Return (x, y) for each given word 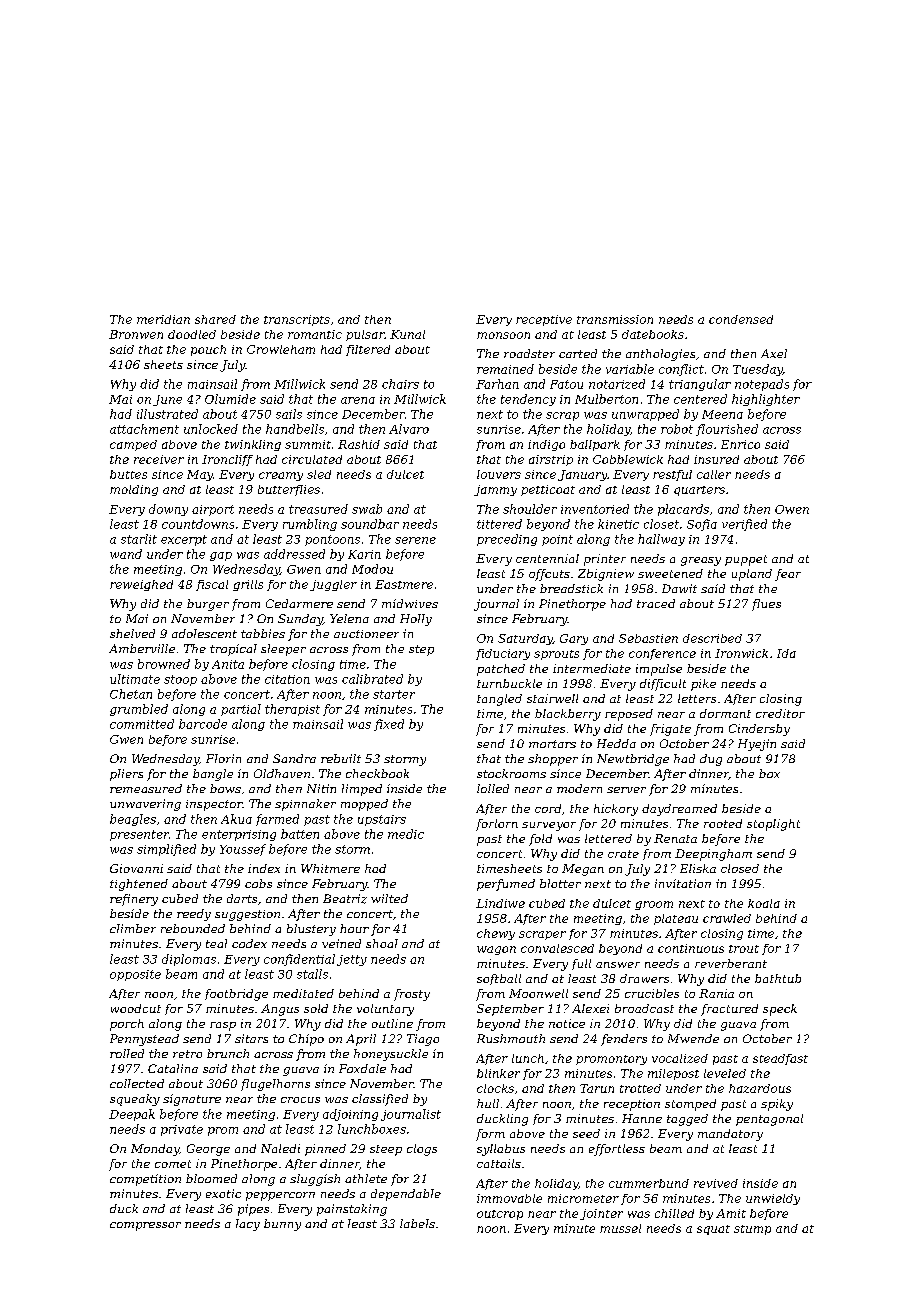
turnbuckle (509, 683)
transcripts (297, 320)
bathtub (778, 978)
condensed (741, 319)
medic (406, 834)
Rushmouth (511, 1038)
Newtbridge (633, 760)
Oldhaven (282, 773)
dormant (725, 713)
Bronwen (136, 334)
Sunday (300, 620)
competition (145, 1180)
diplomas (189, 960)
